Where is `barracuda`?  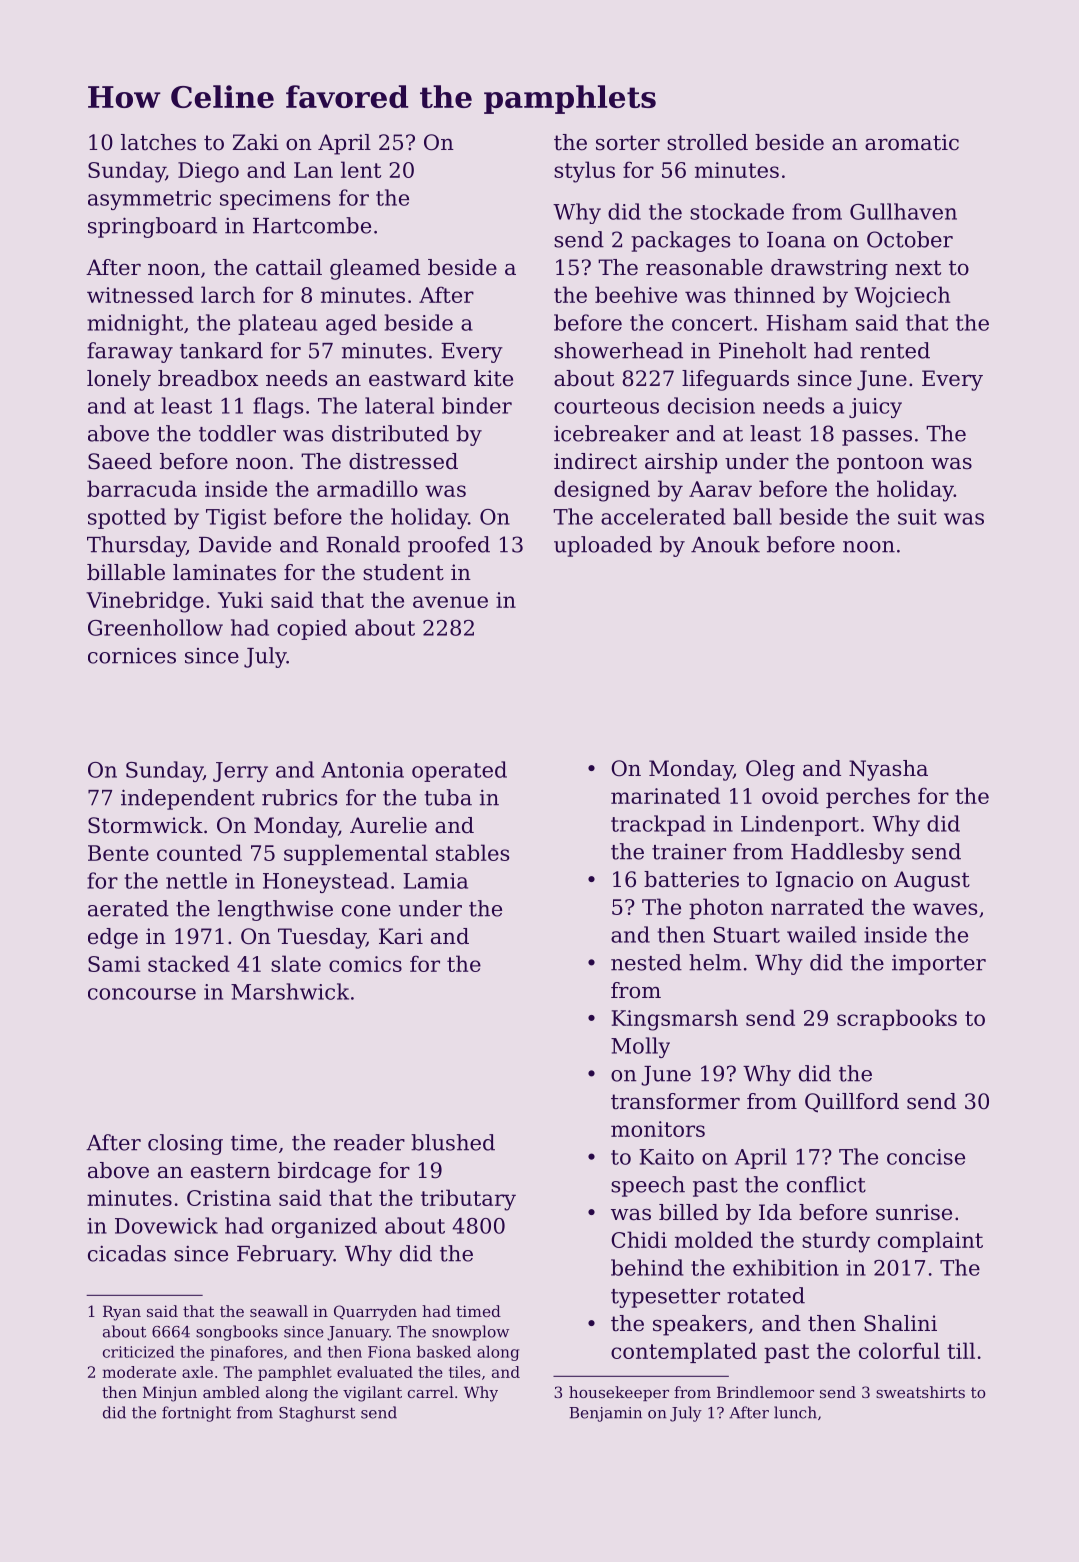
barracuda is located at coordinates (142, 488).
